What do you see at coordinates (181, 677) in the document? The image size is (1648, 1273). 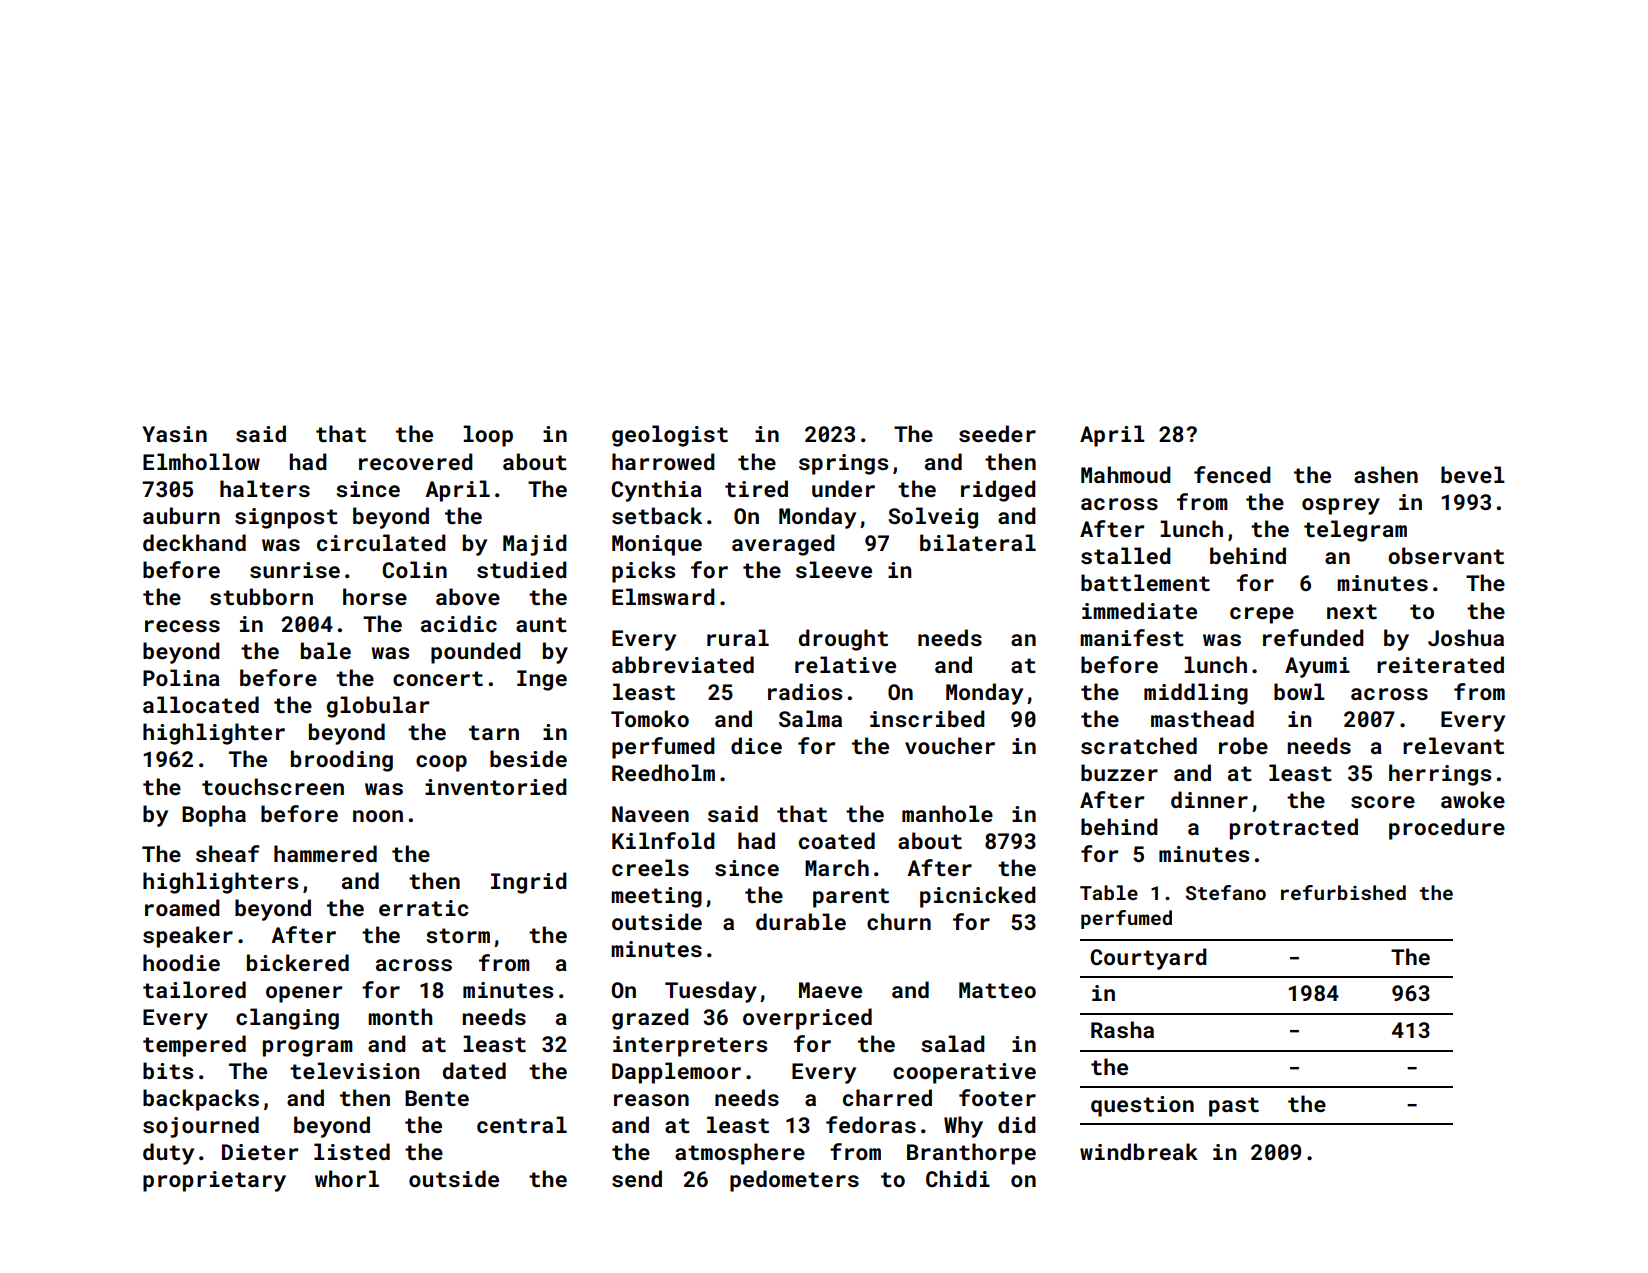 I see `Polina` at bounding box center [181, 677].
